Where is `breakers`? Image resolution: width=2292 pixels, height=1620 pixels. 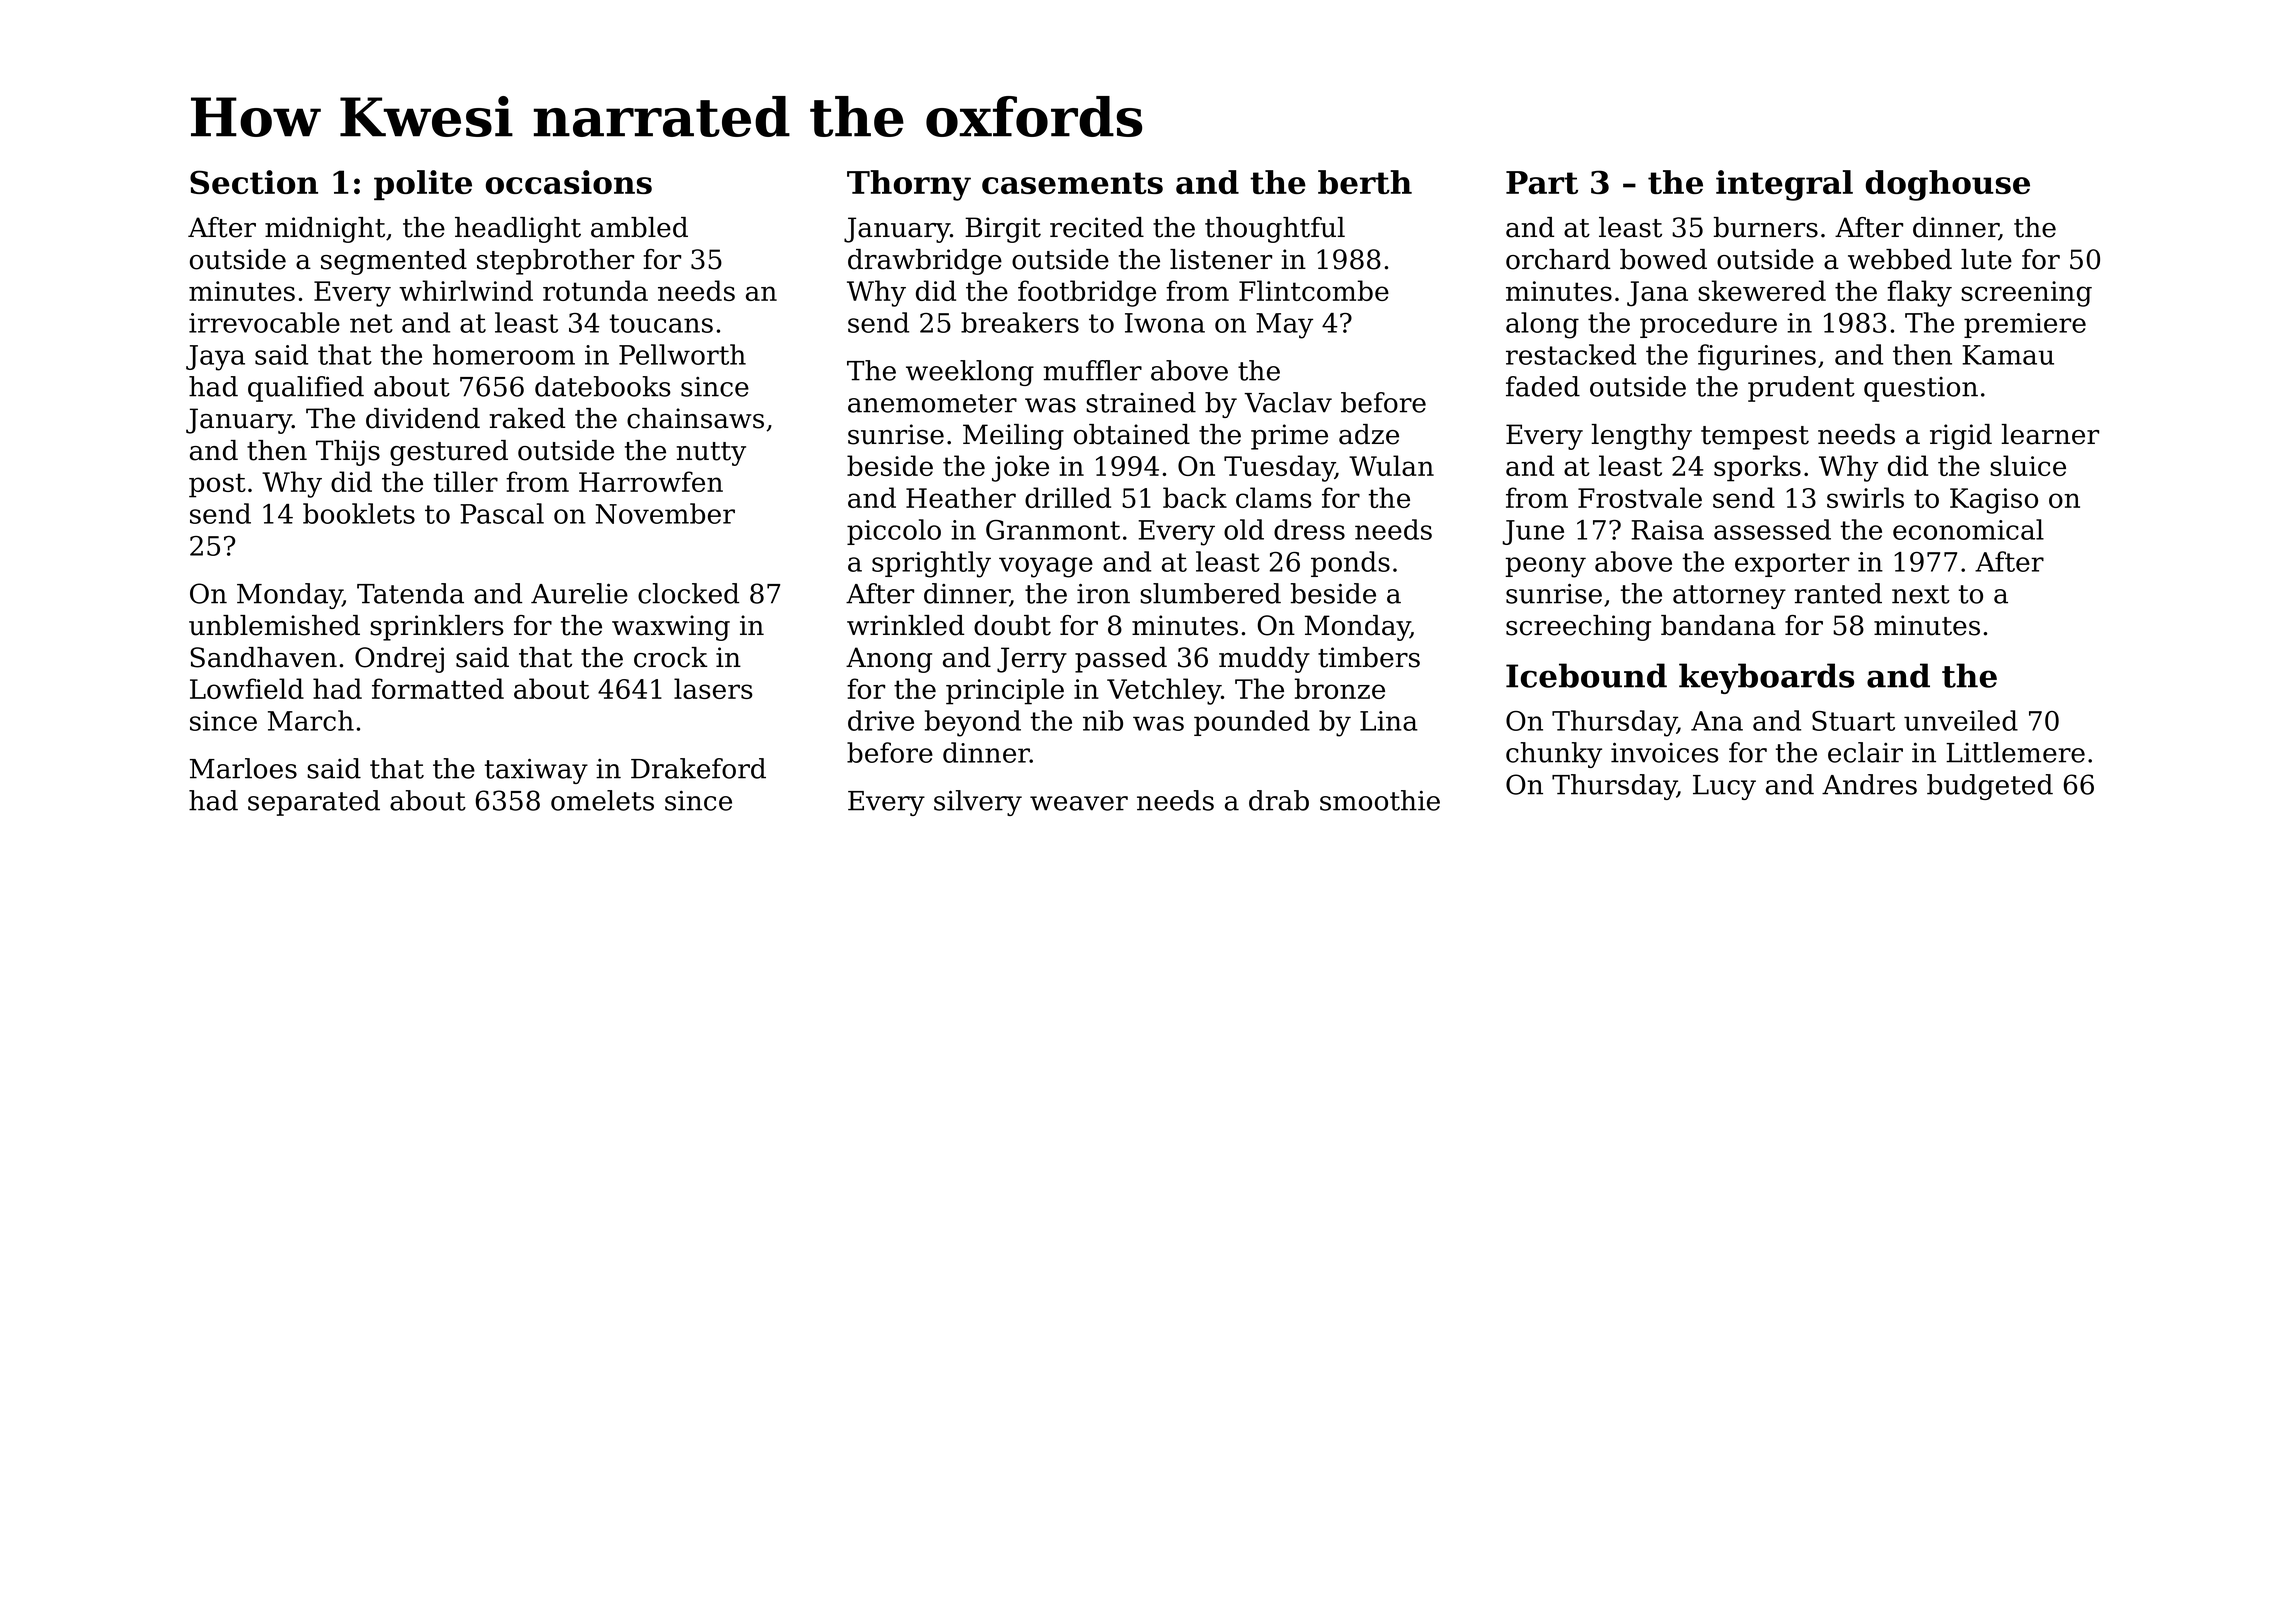 breakers is located at coordinates (1020, 322).
